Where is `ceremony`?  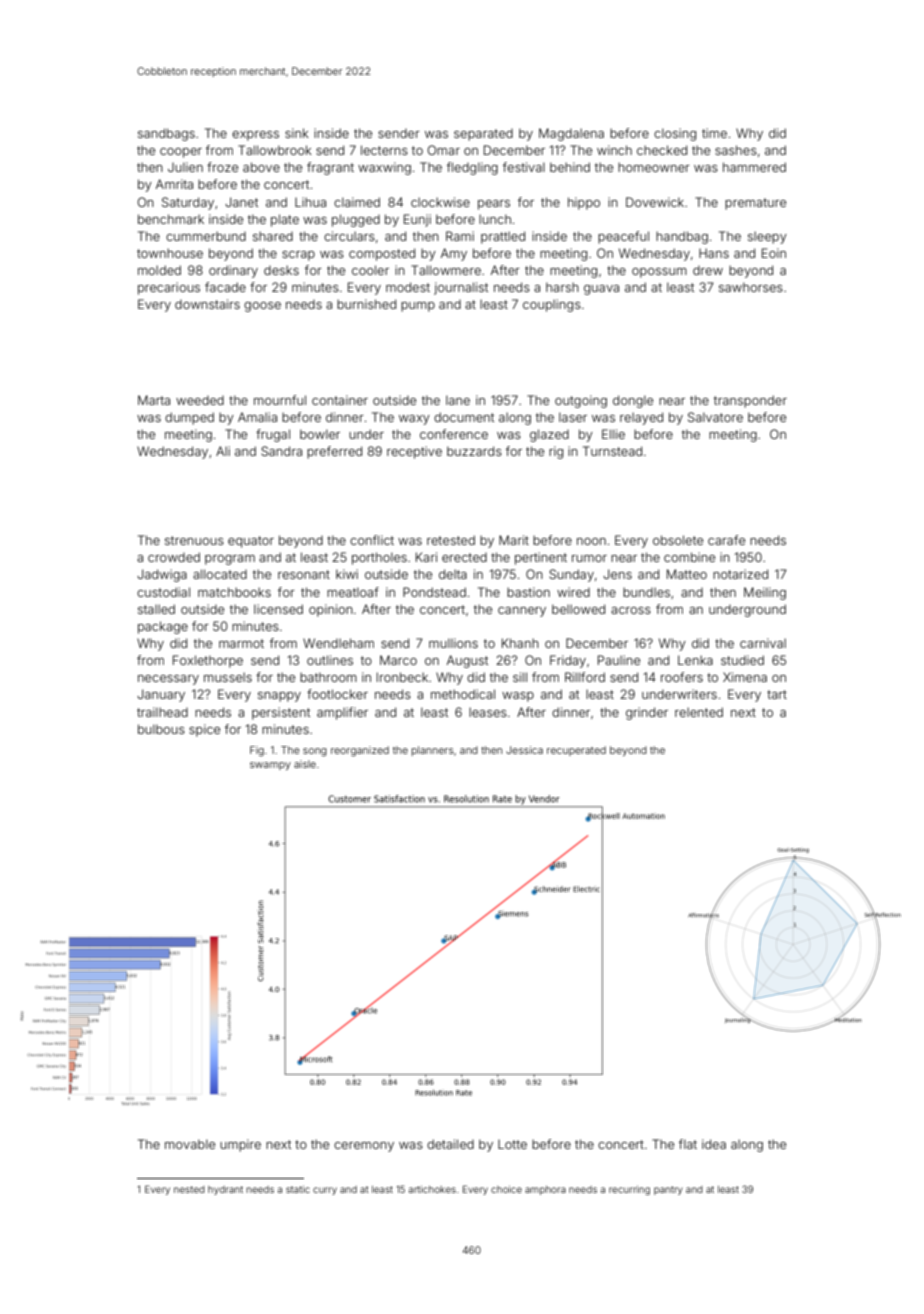
ceremony is located at coordinates (364, 1147).
